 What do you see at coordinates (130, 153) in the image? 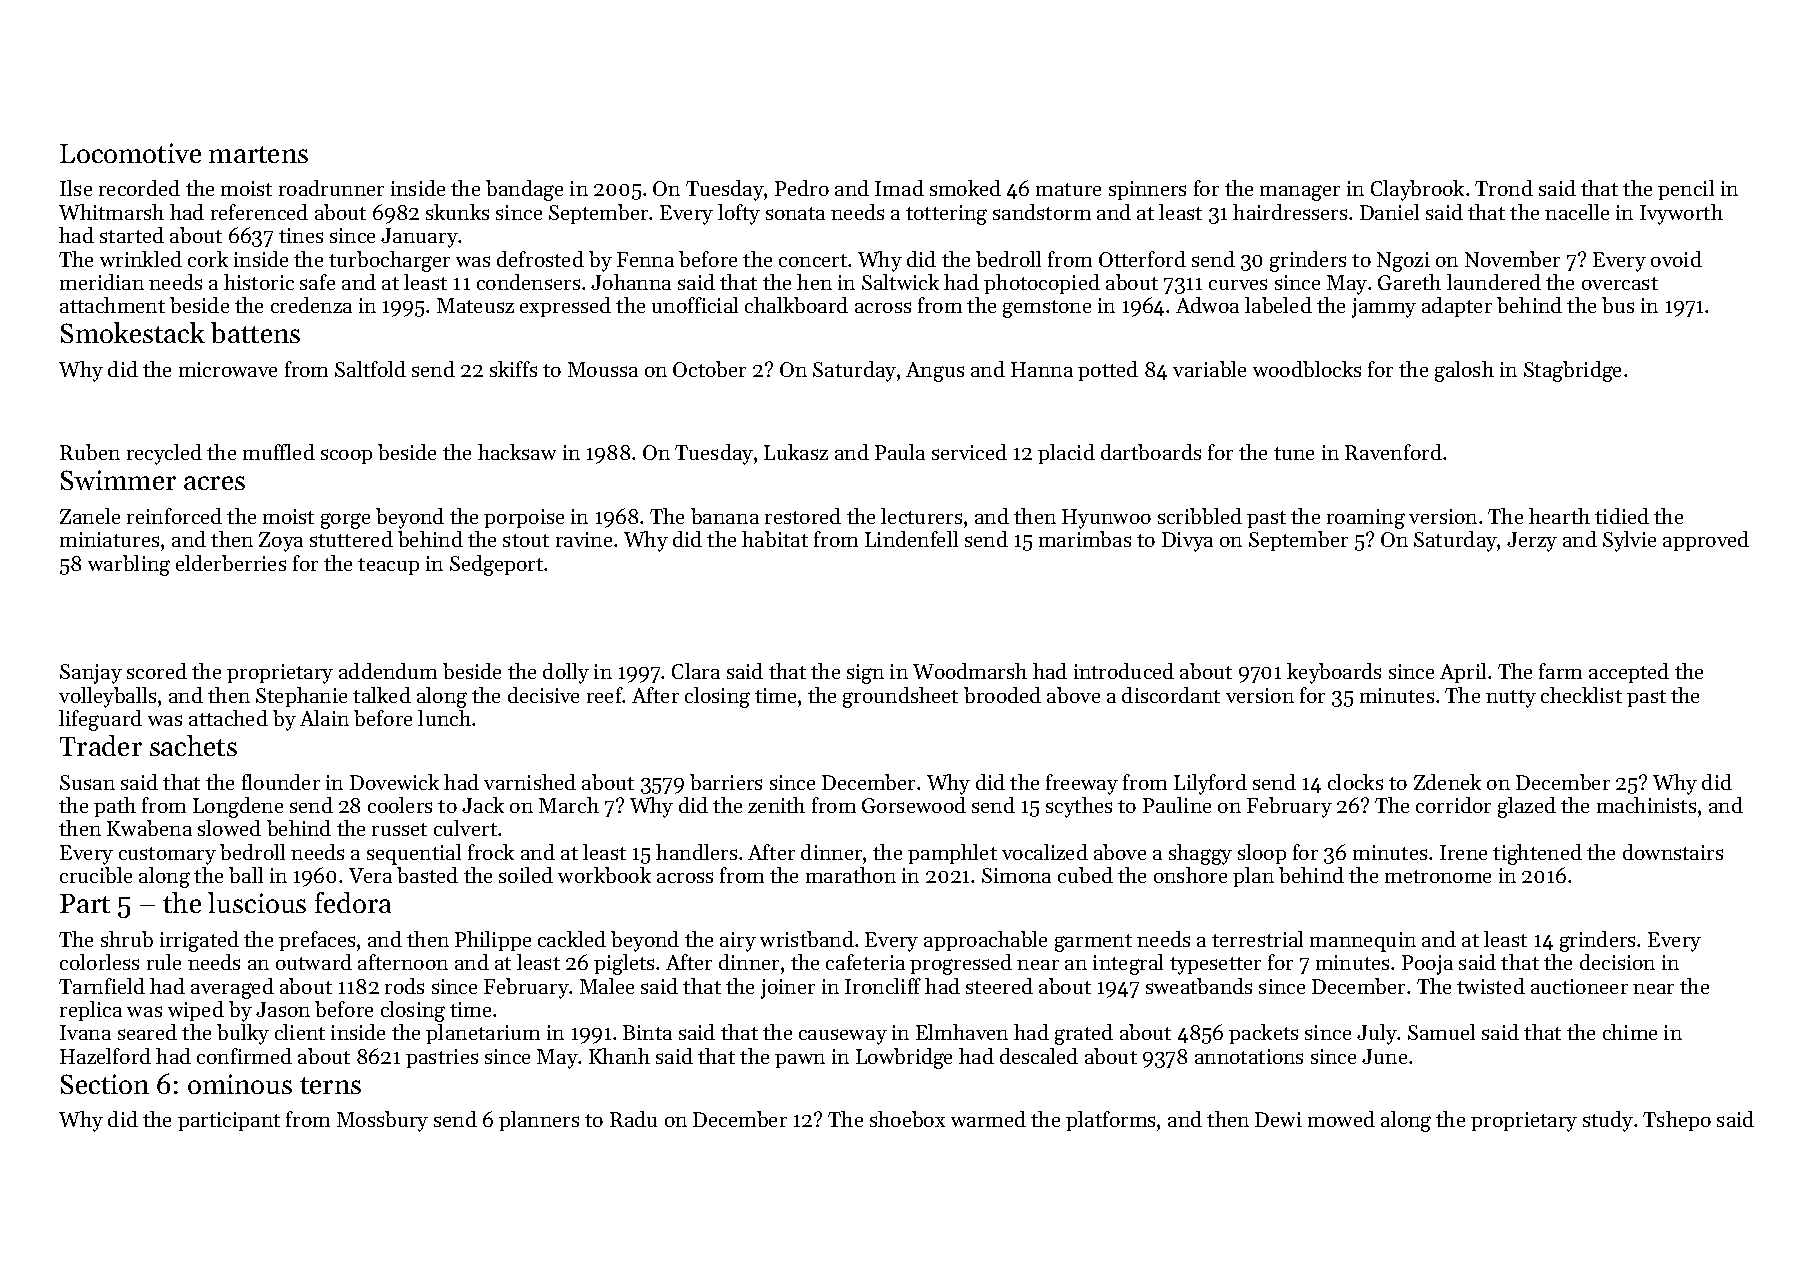
I see `Locomotive` at bounding box center [130, 153].
